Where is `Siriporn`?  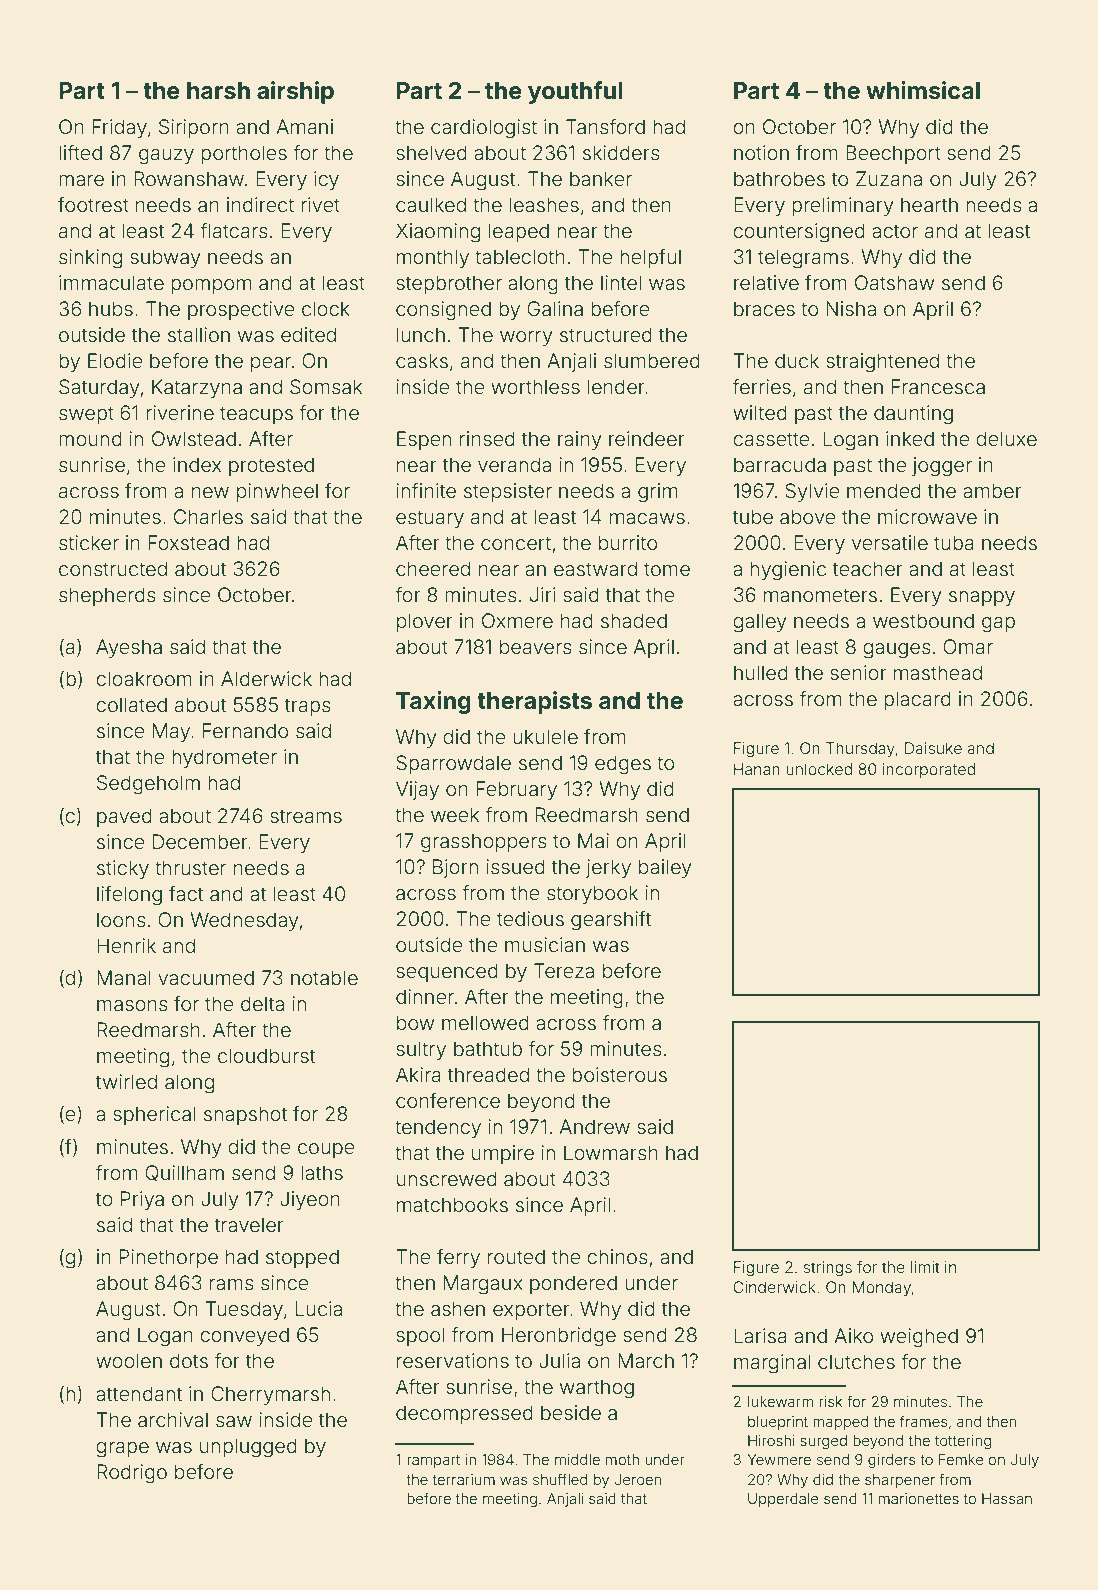 Siriporn is located at coordinates (194, 128).
